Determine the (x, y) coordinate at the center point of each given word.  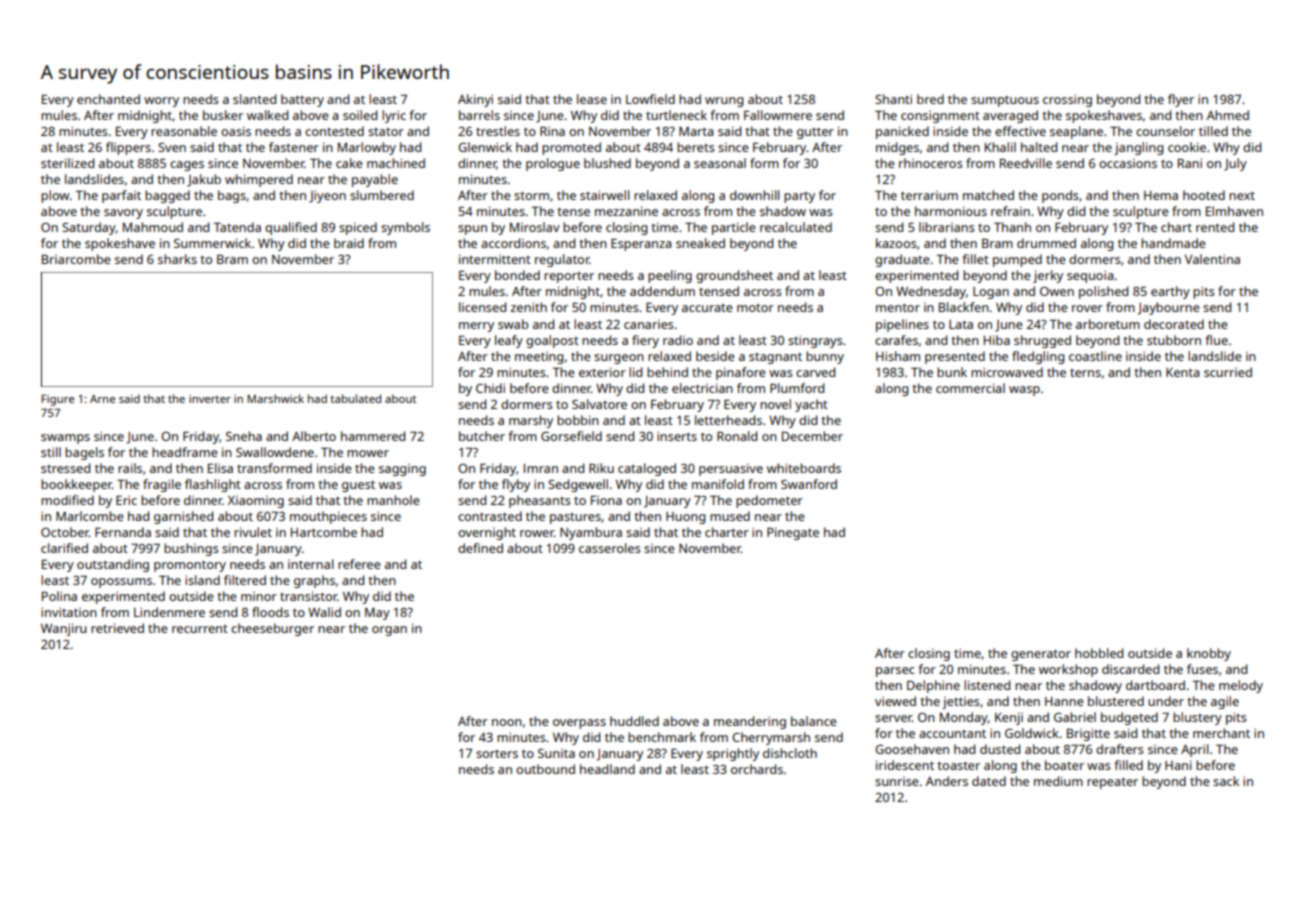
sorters (497, 754)
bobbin (578, 420)
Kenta (1182, 372)
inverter (210, 399)
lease (592, 99)
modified (67, 500)
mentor (898, 308)
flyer (1181, 100)
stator (386, 132)
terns (1085, 373)
